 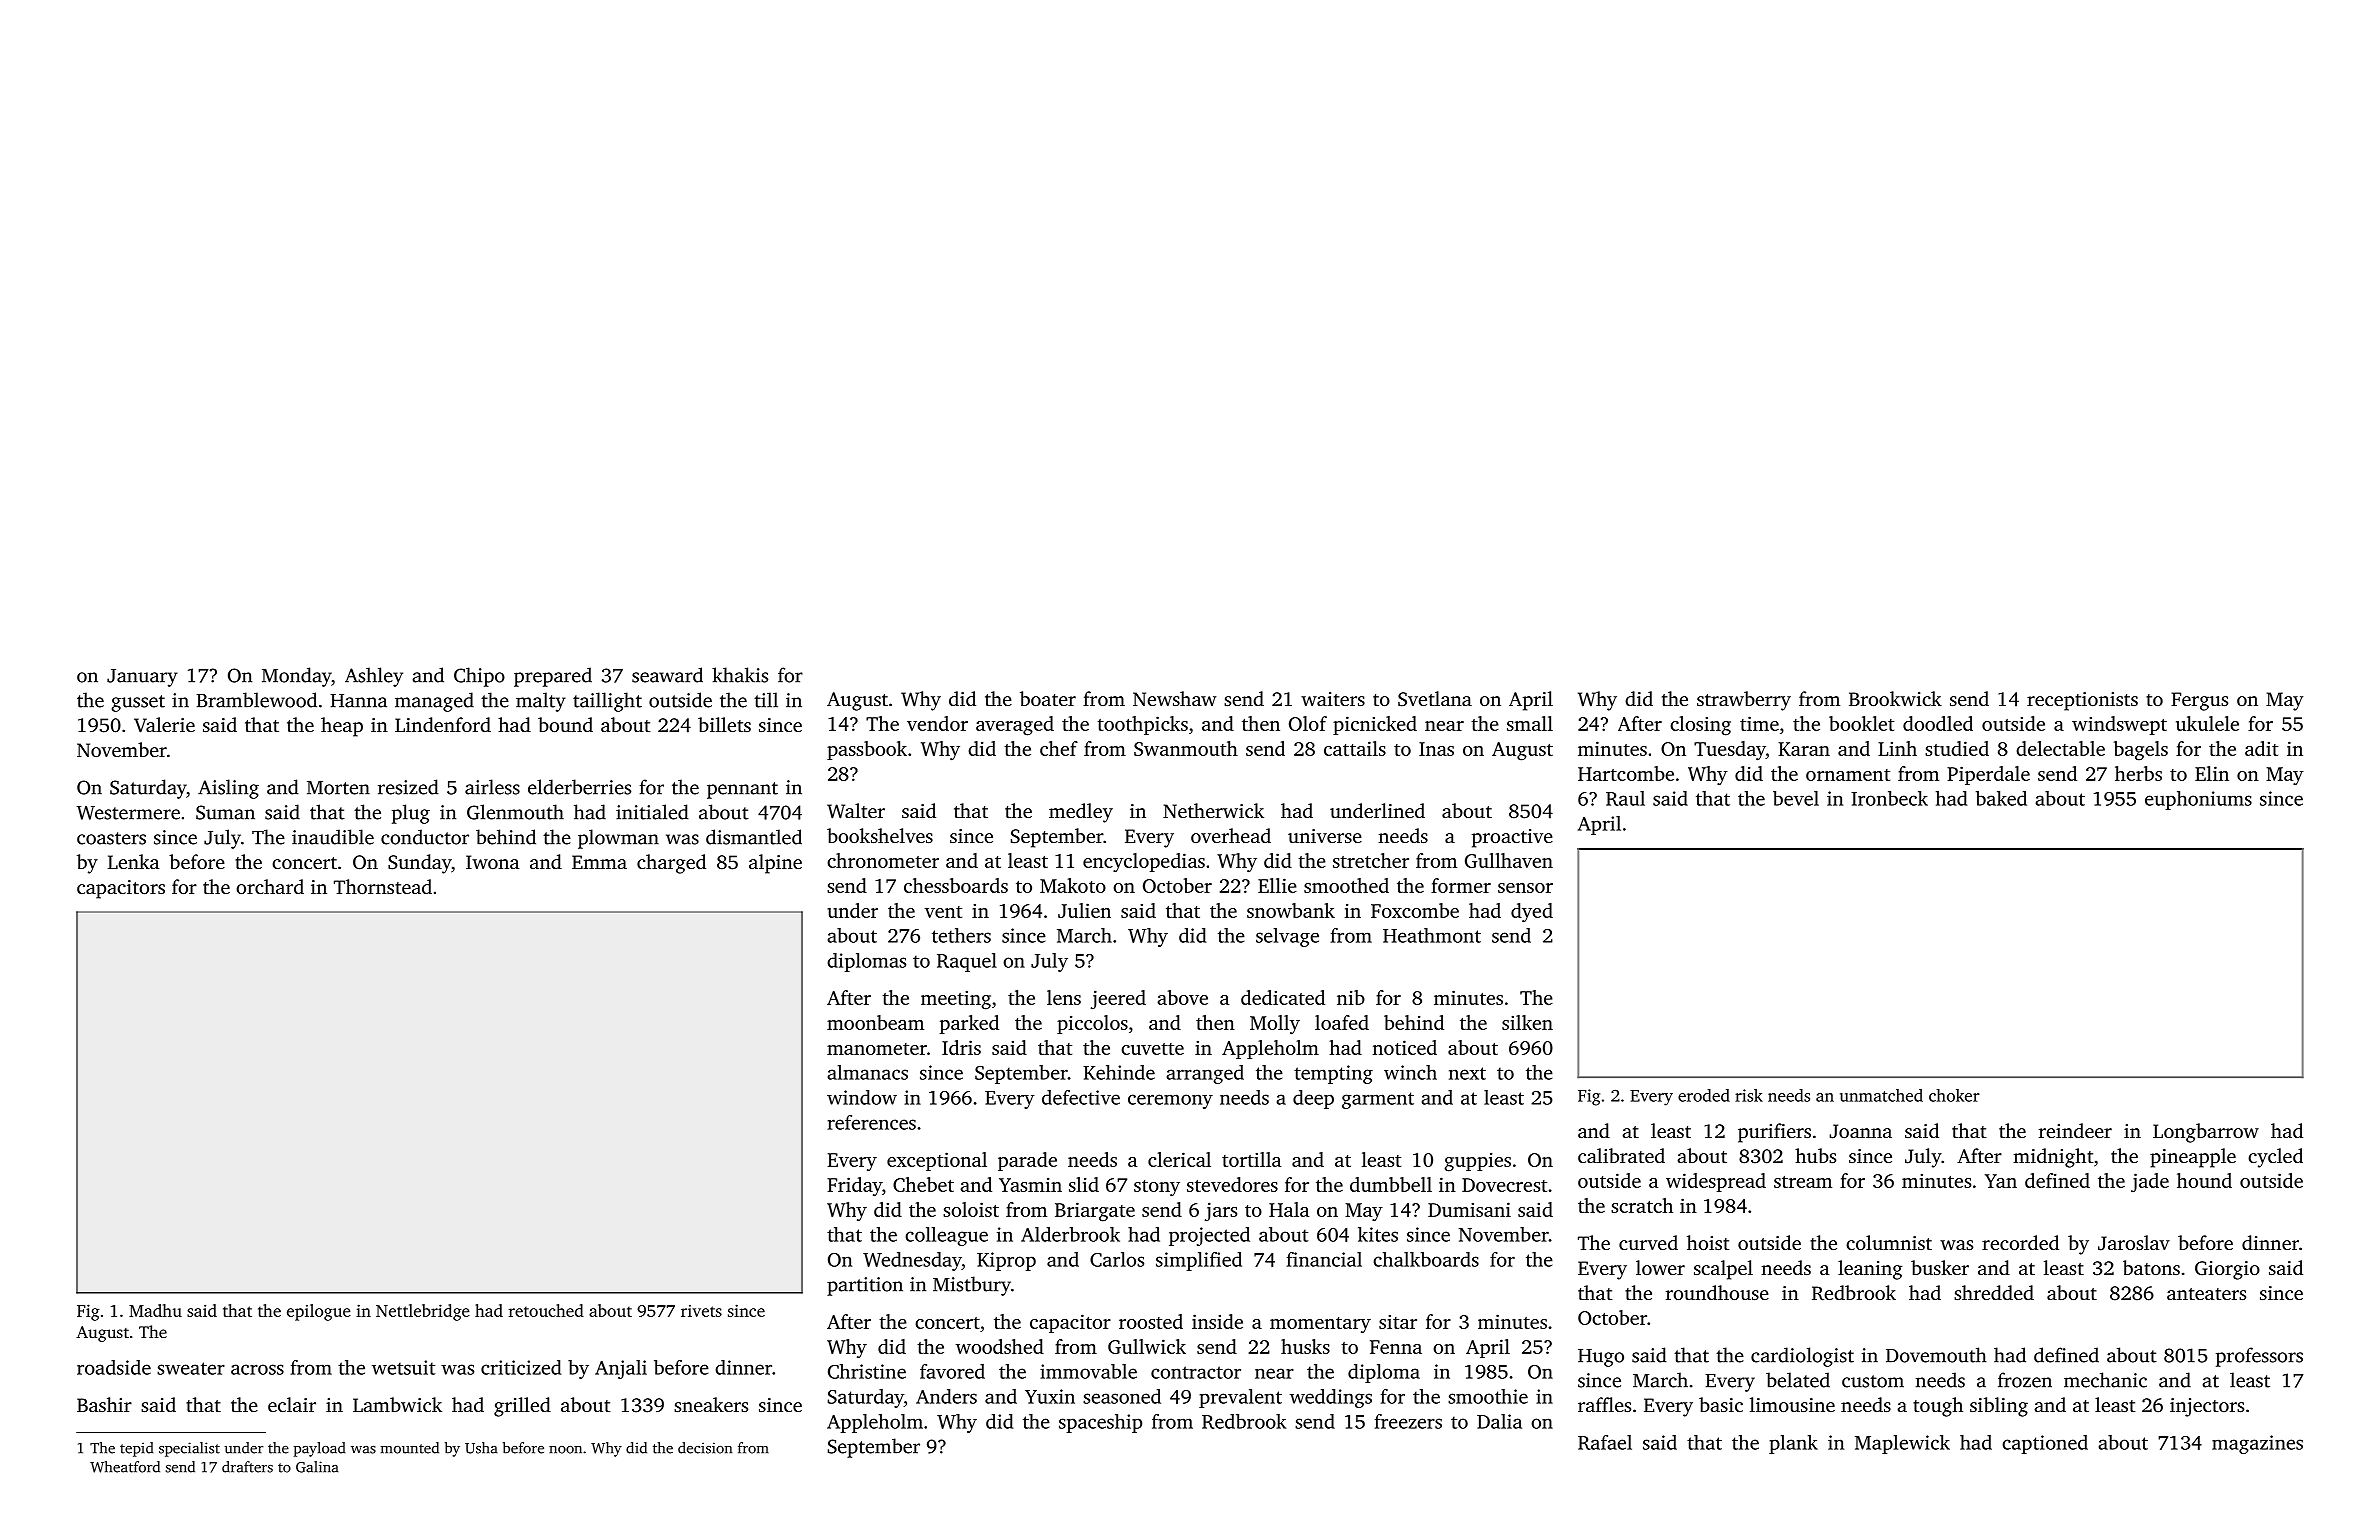 I want to click on khakis, so click(x=740, y=675).
